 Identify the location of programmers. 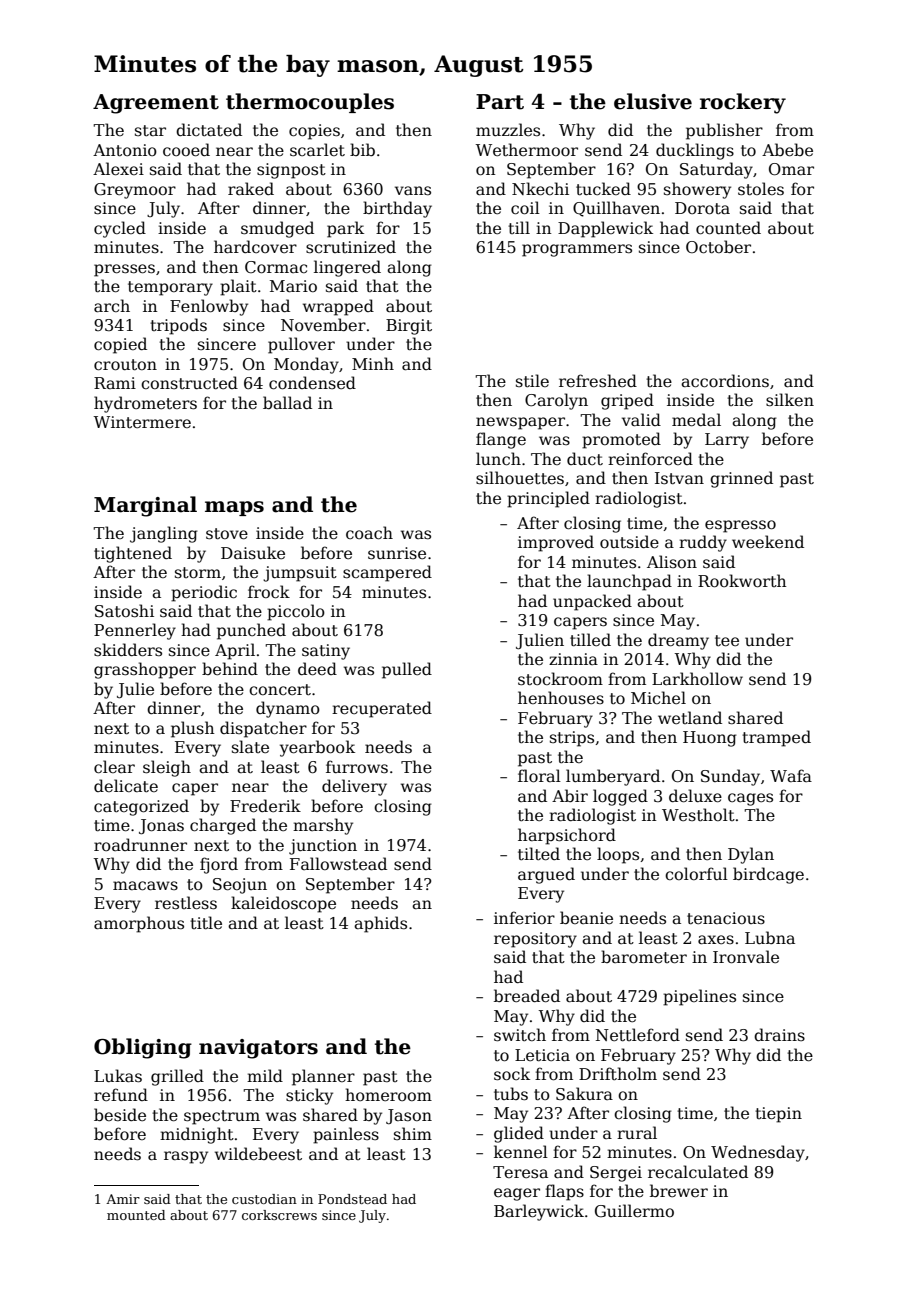
(577, 250).
